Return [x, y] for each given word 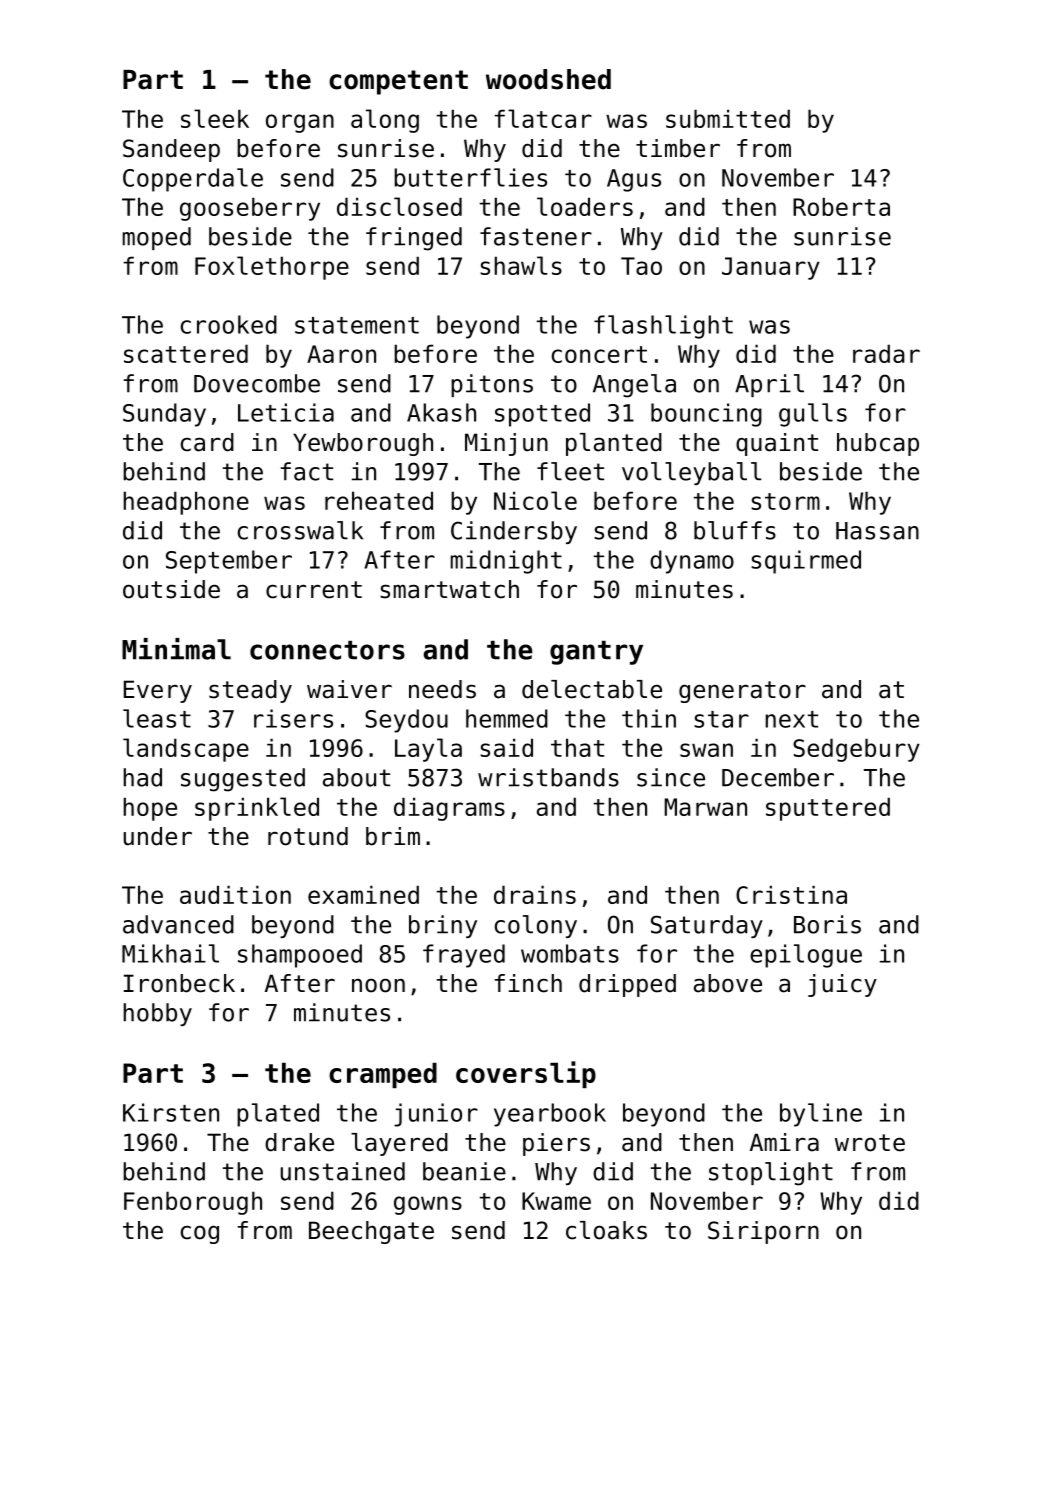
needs [442, 689]
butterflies [470, 177]
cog [200, 1234]
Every [158, 691]
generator [742, 692]
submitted [728, 118]
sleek [215, 118]
